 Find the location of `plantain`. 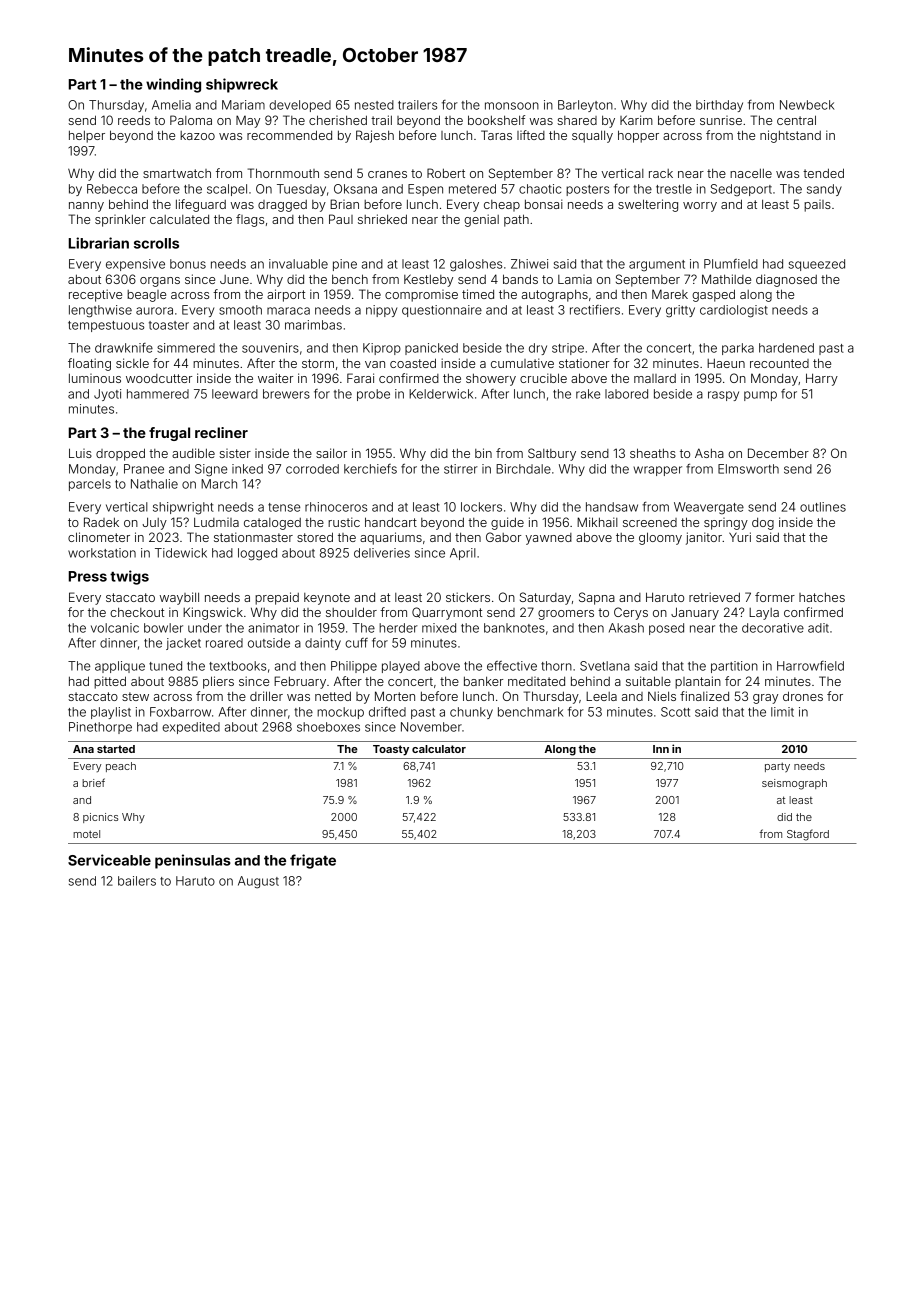

plantain is located at coordinates (698, 682).
